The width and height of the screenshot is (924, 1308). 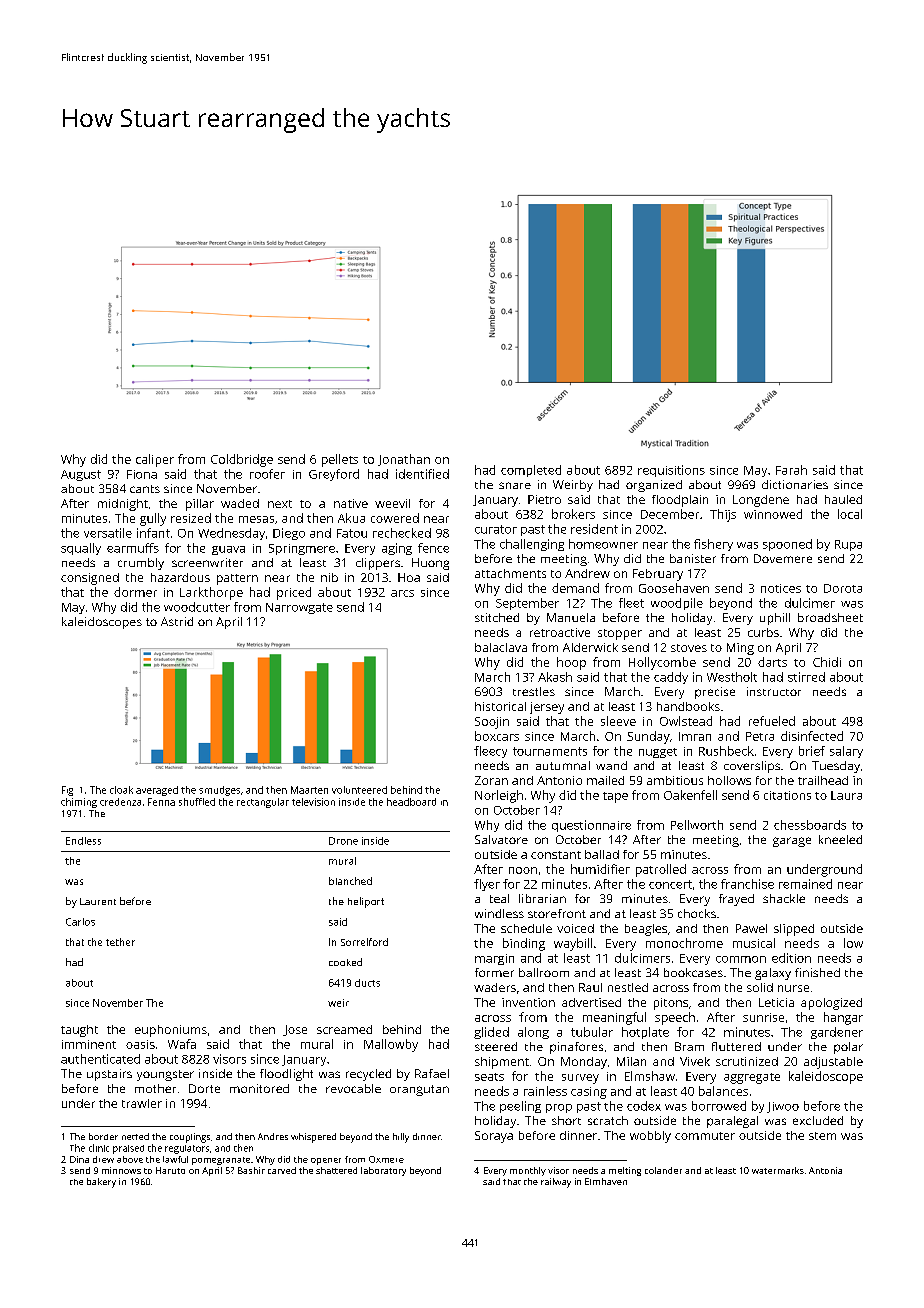 What do you see at coordinates (496, 529) in the screenshot?
I see `curator` at bounding box center [496, 529].
